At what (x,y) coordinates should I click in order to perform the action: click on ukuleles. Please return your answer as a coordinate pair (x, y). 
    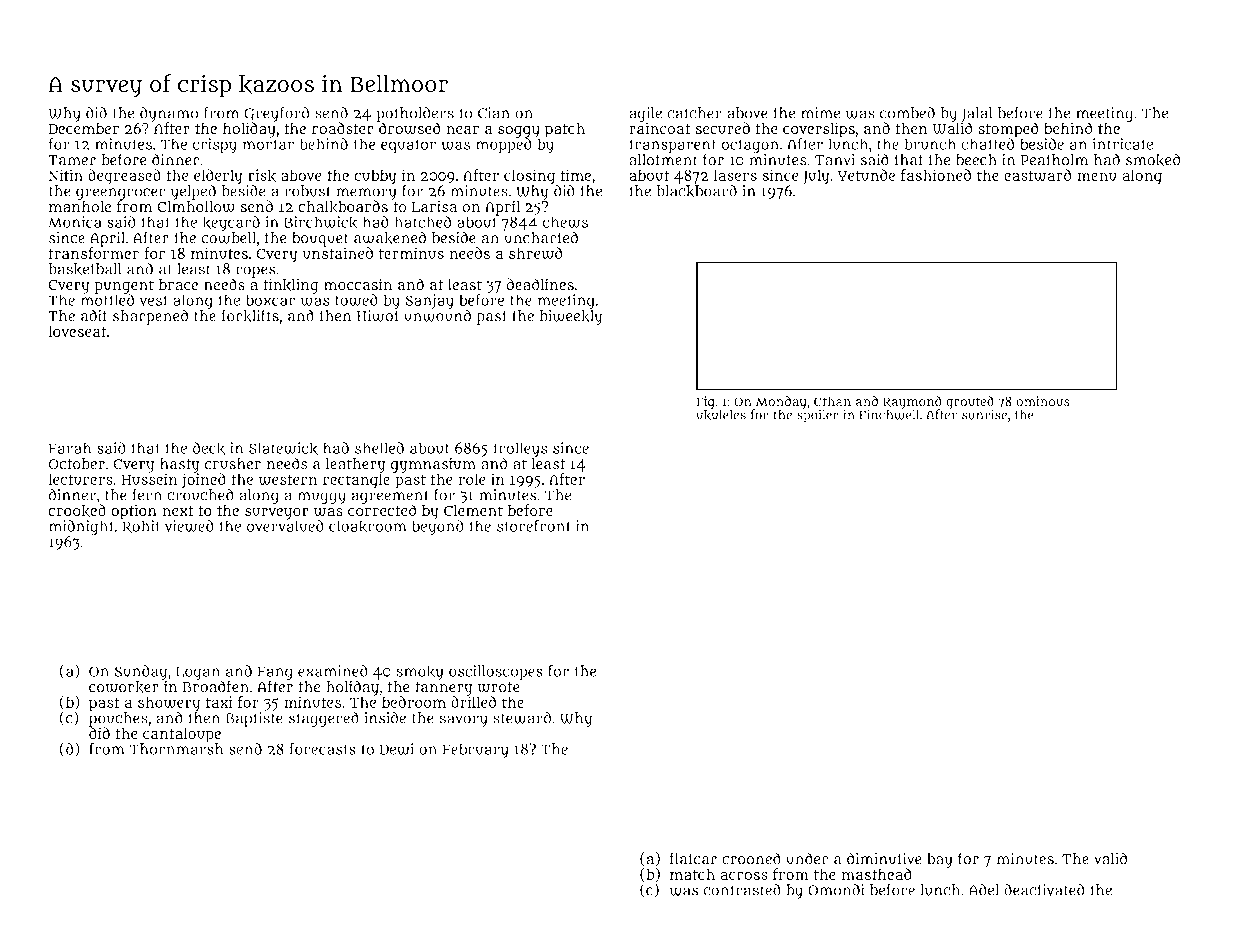
    Looking at the image, I should click on (721, 415).
